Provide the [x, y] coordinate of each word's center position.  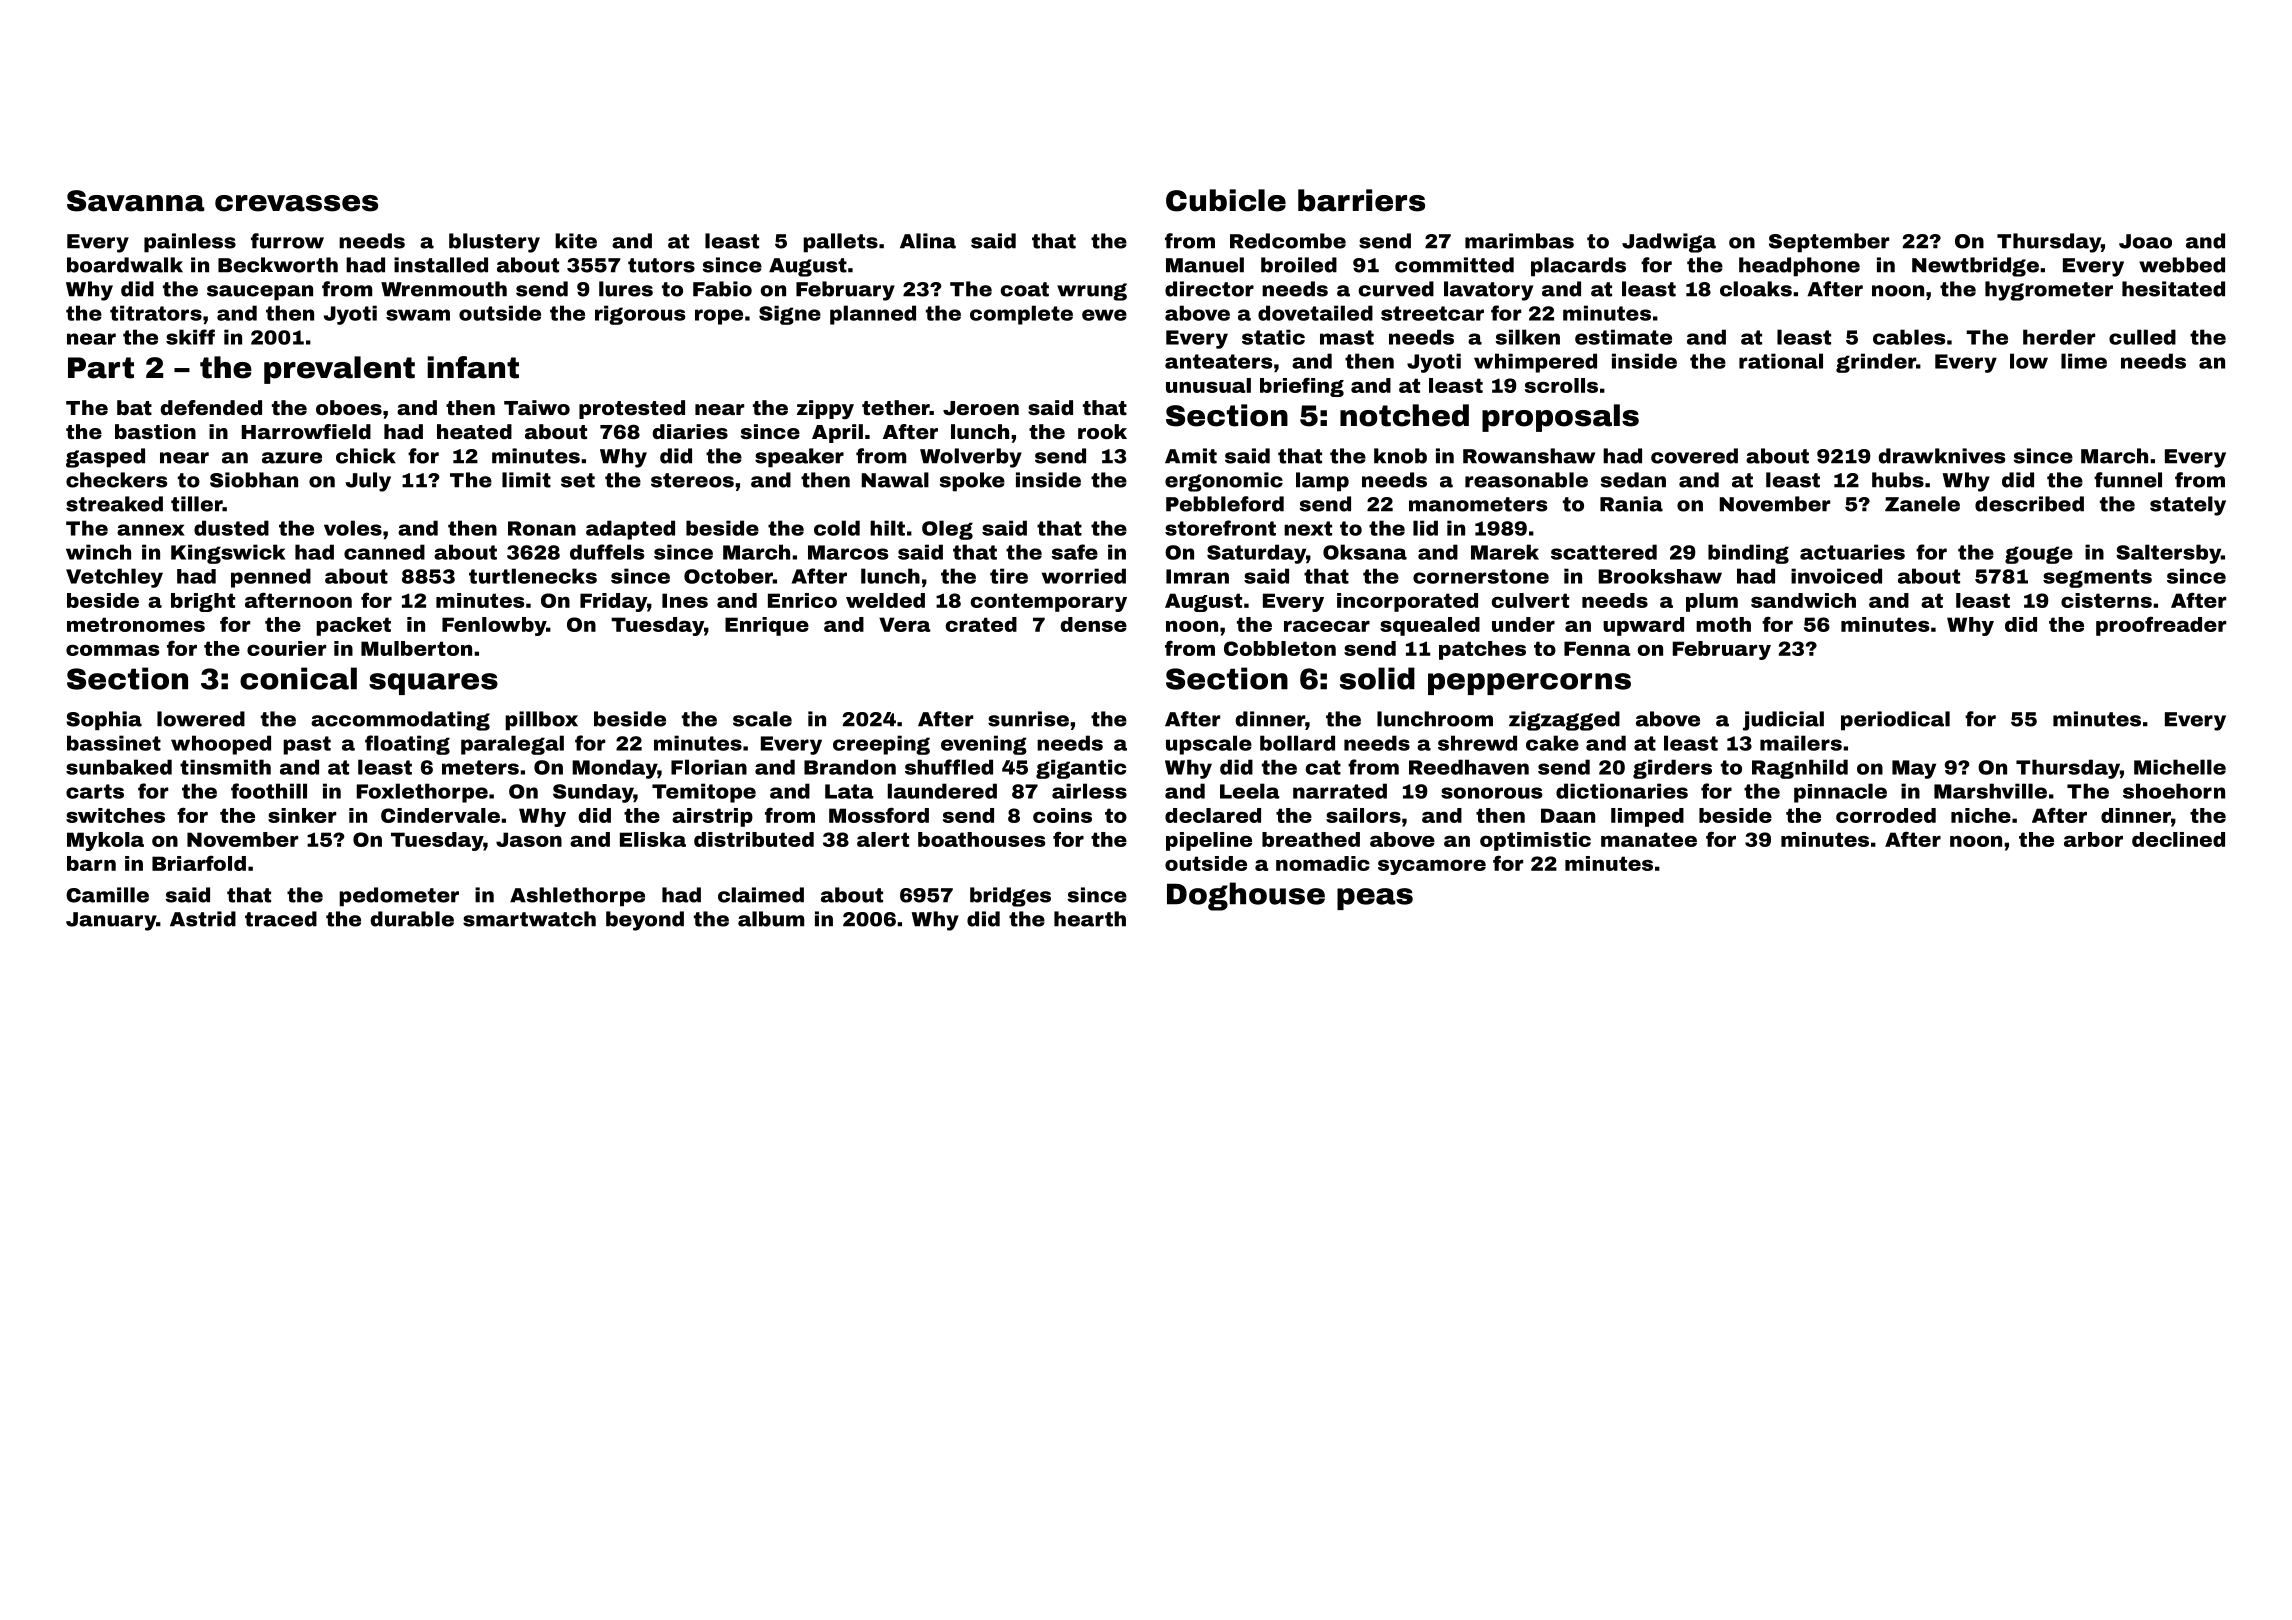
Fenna [1597, 648]
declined [2178, 839]
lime [2084, 361]
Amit [1191, 456]
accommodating [400, 721]
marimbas [1519, 241]
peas [1375, 899]
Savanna [135, 201]
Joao [2145, 241]
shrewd [1477, 743]
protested [632, 409]
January [111, 921]
